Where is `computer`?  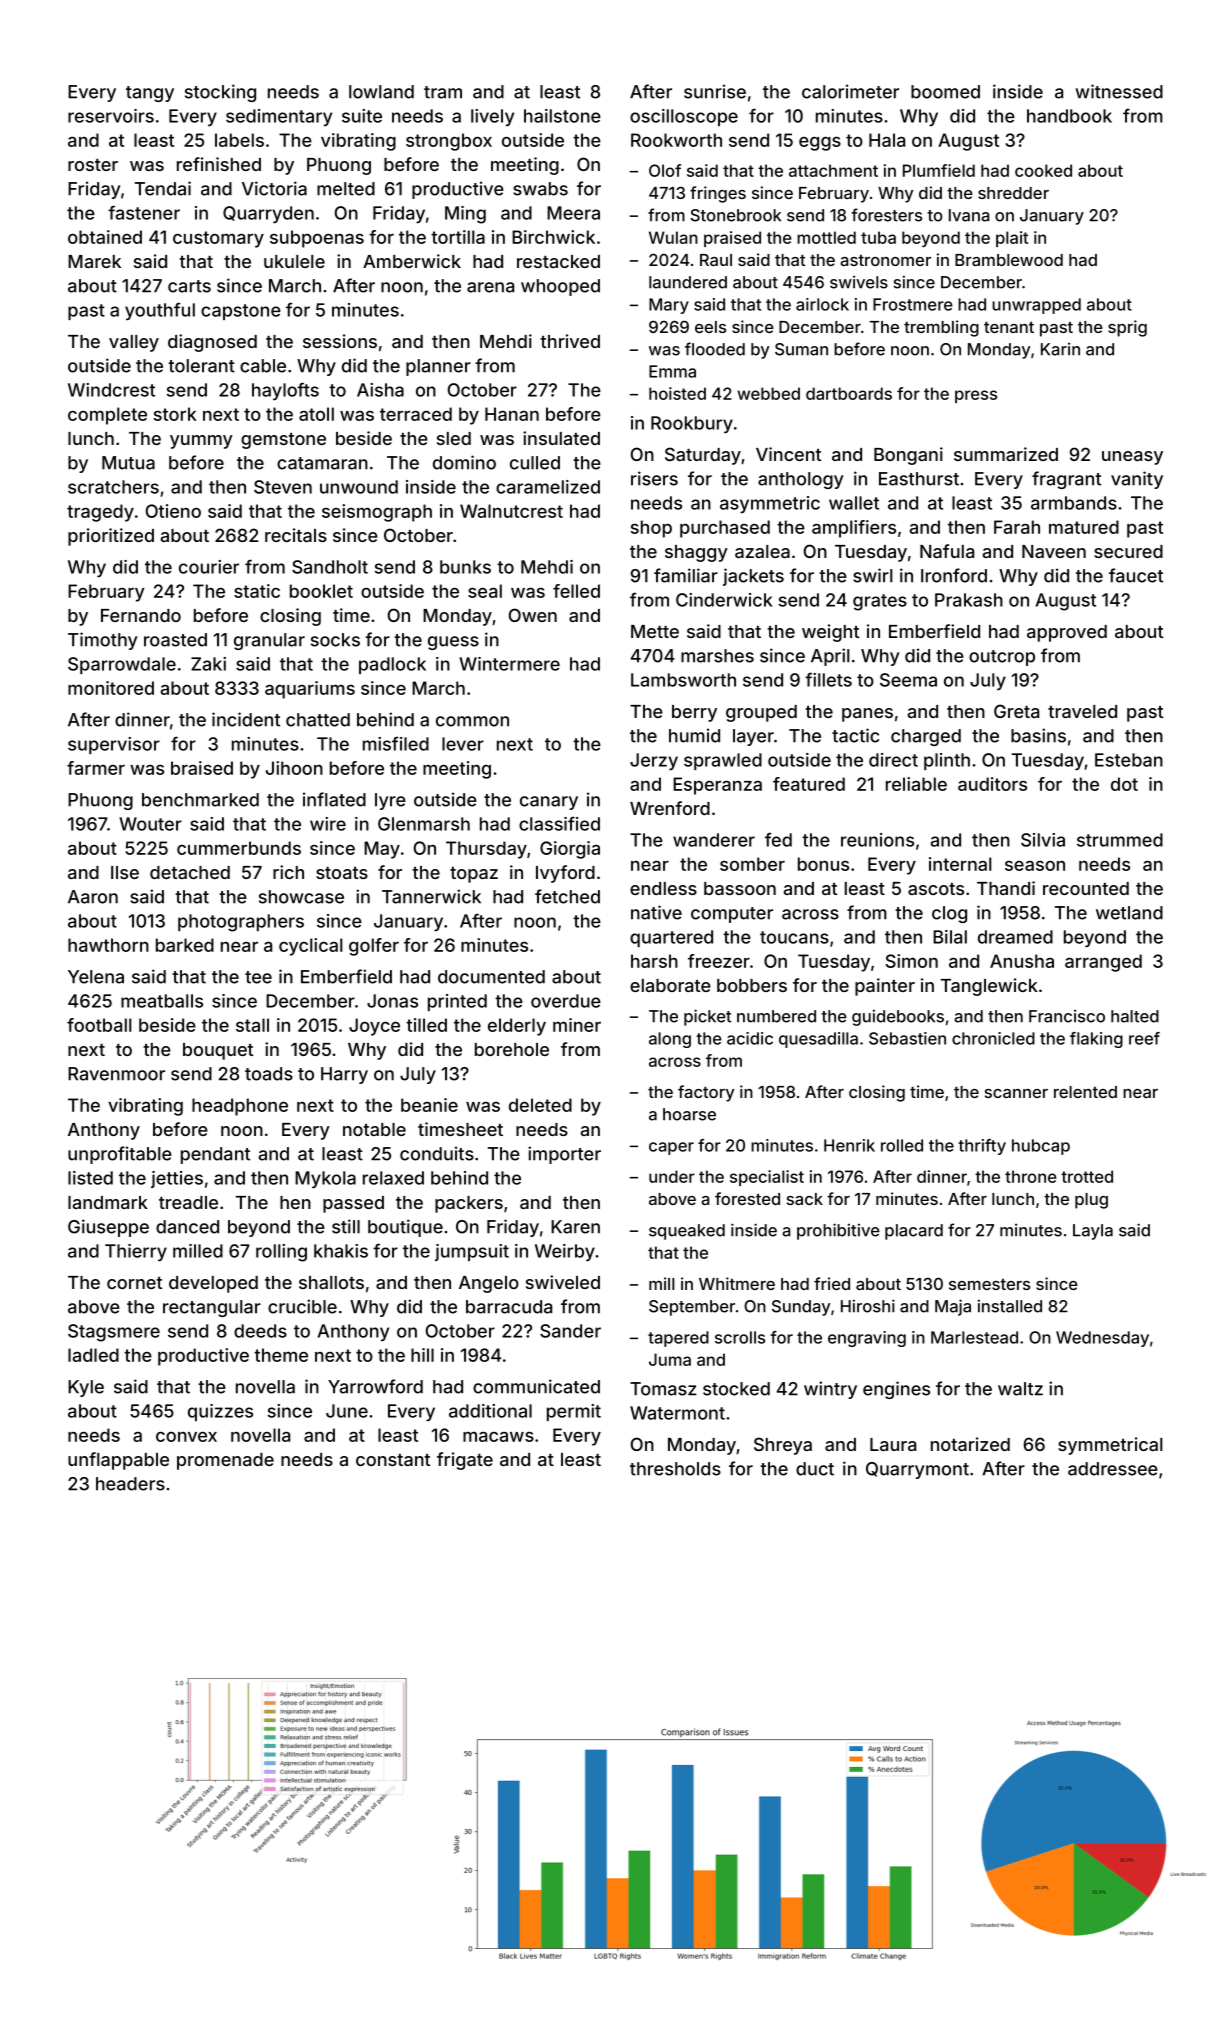 computer is located at coordinates (732, 915).
